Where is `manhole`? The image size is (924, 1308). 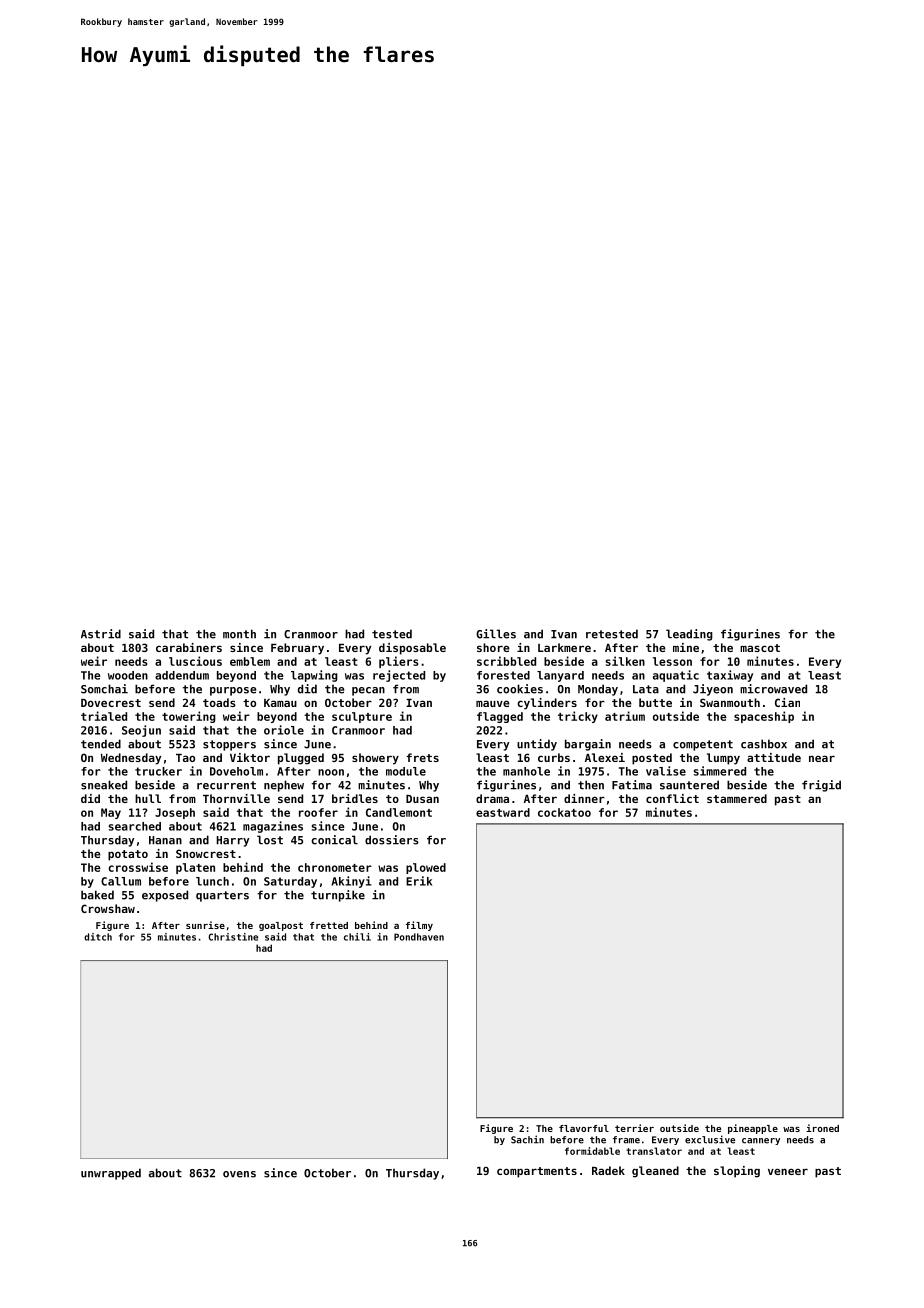 manhole is located at coordinates (526, 771).
